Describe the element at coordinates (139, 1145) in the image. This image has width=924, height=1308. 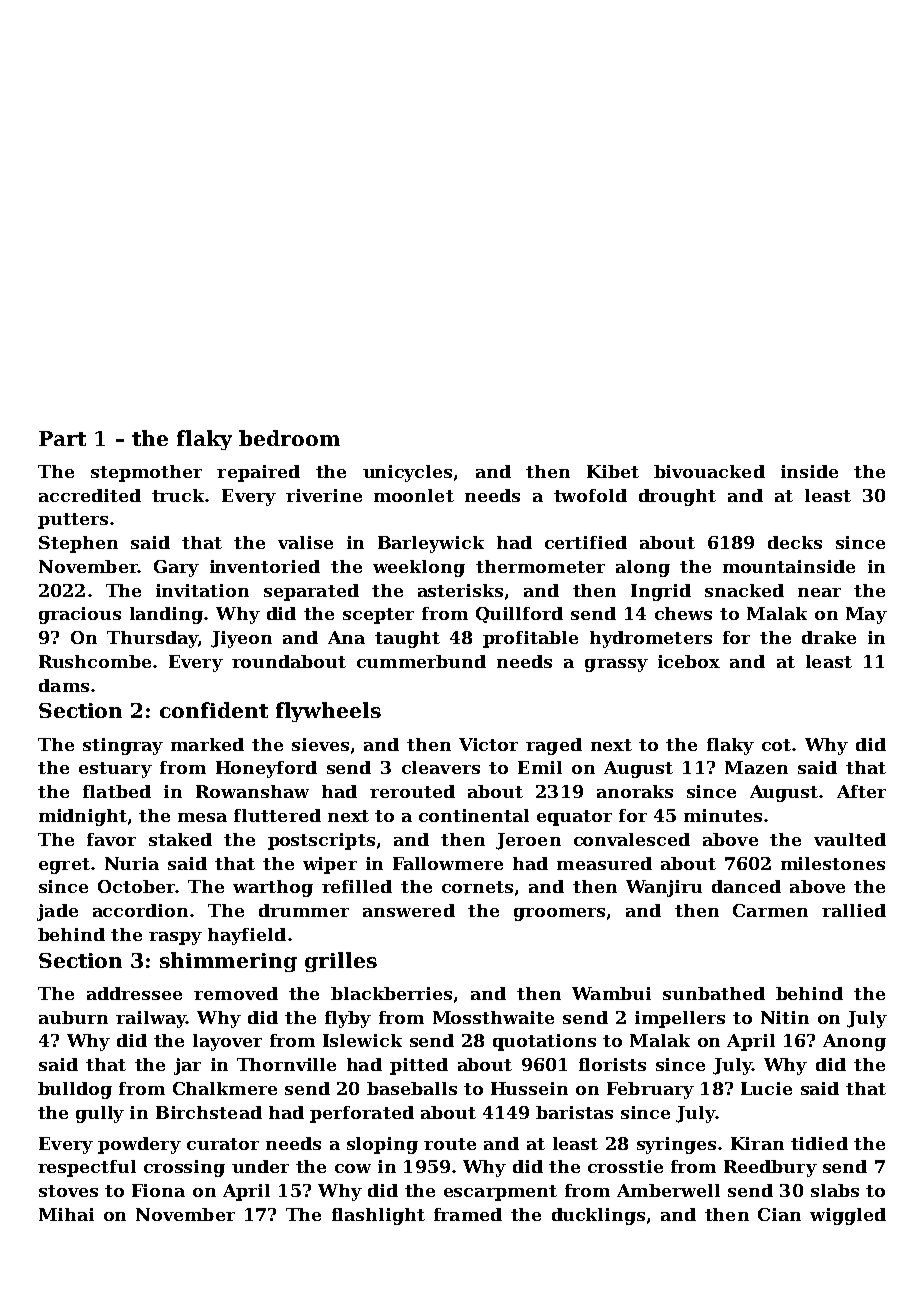
I see `powdery` at that location.
